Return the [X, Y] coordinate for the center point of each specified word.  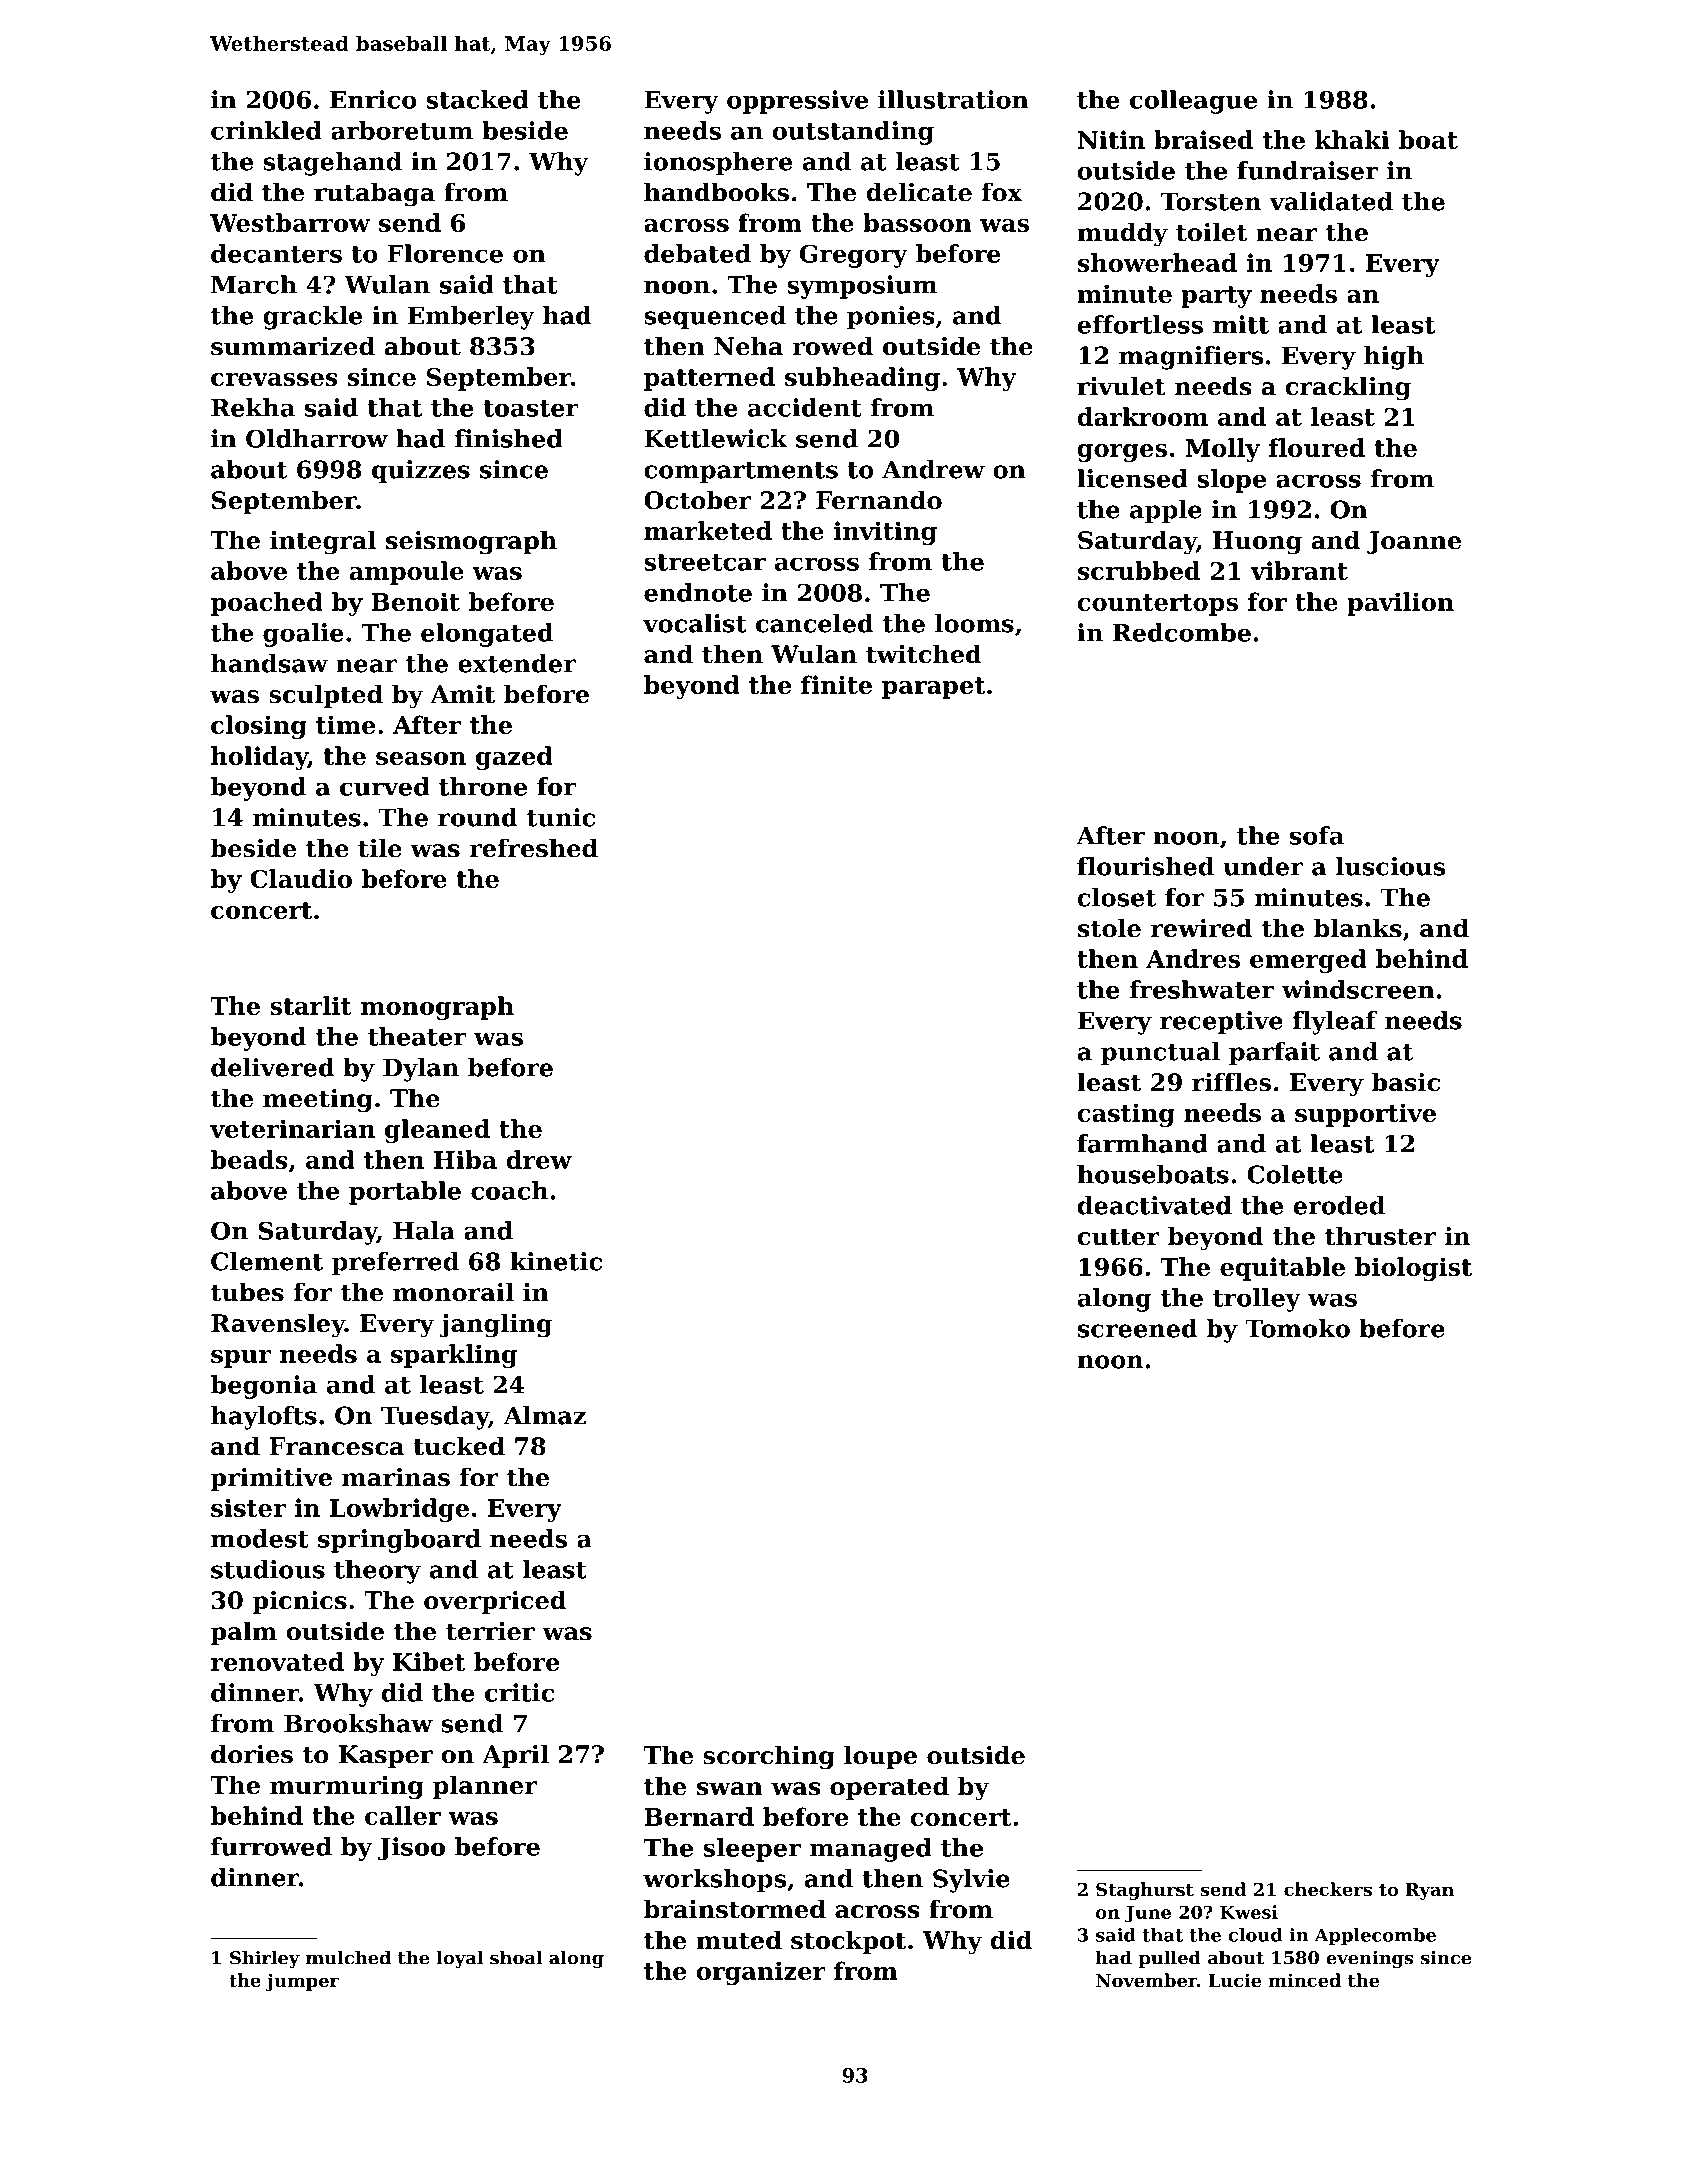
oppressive [797, 102]
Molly [1223, 450]
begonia [264, 1387]
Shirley [265, 1959]
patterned [709, 379]
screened [1138, 1328]
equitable [1282, 1269]
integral [323, 542]
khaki [1352, 139]
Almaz [545, 1415]
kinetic [556, 1261]
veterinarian [292, 1128]
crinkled [266, 130]
